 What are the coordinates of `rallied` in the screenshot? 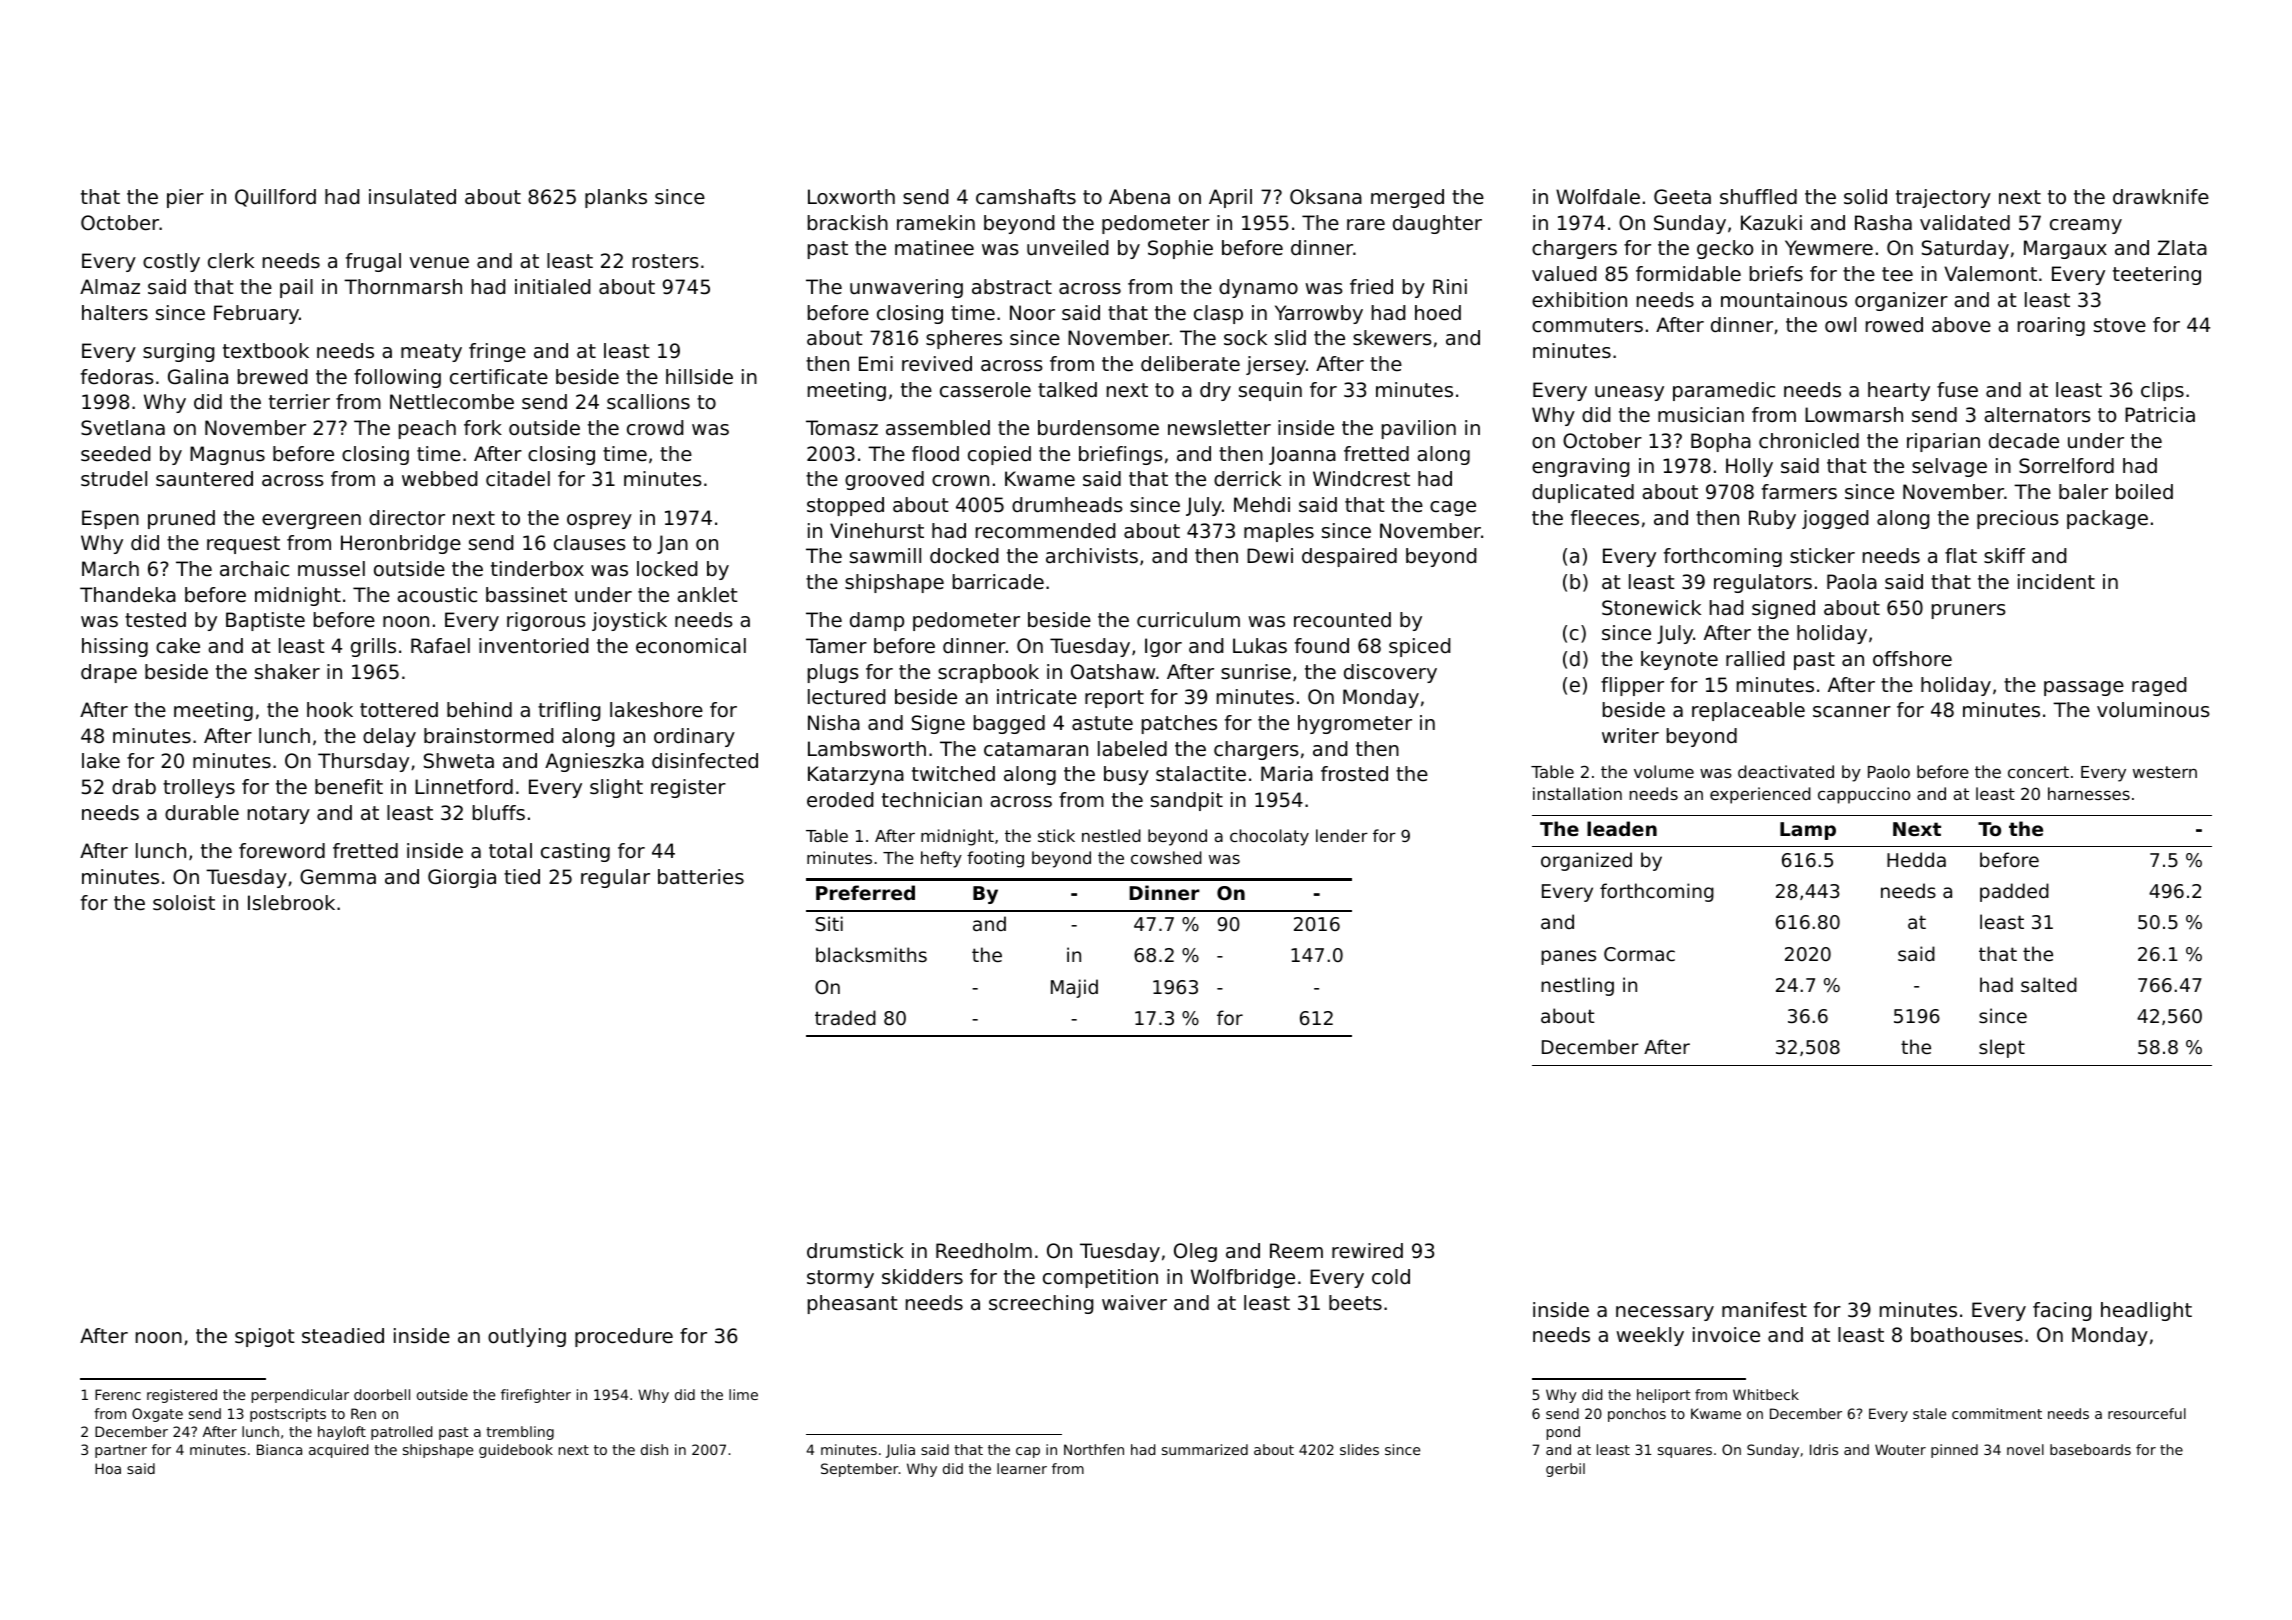 It's located at (1755, 658).
